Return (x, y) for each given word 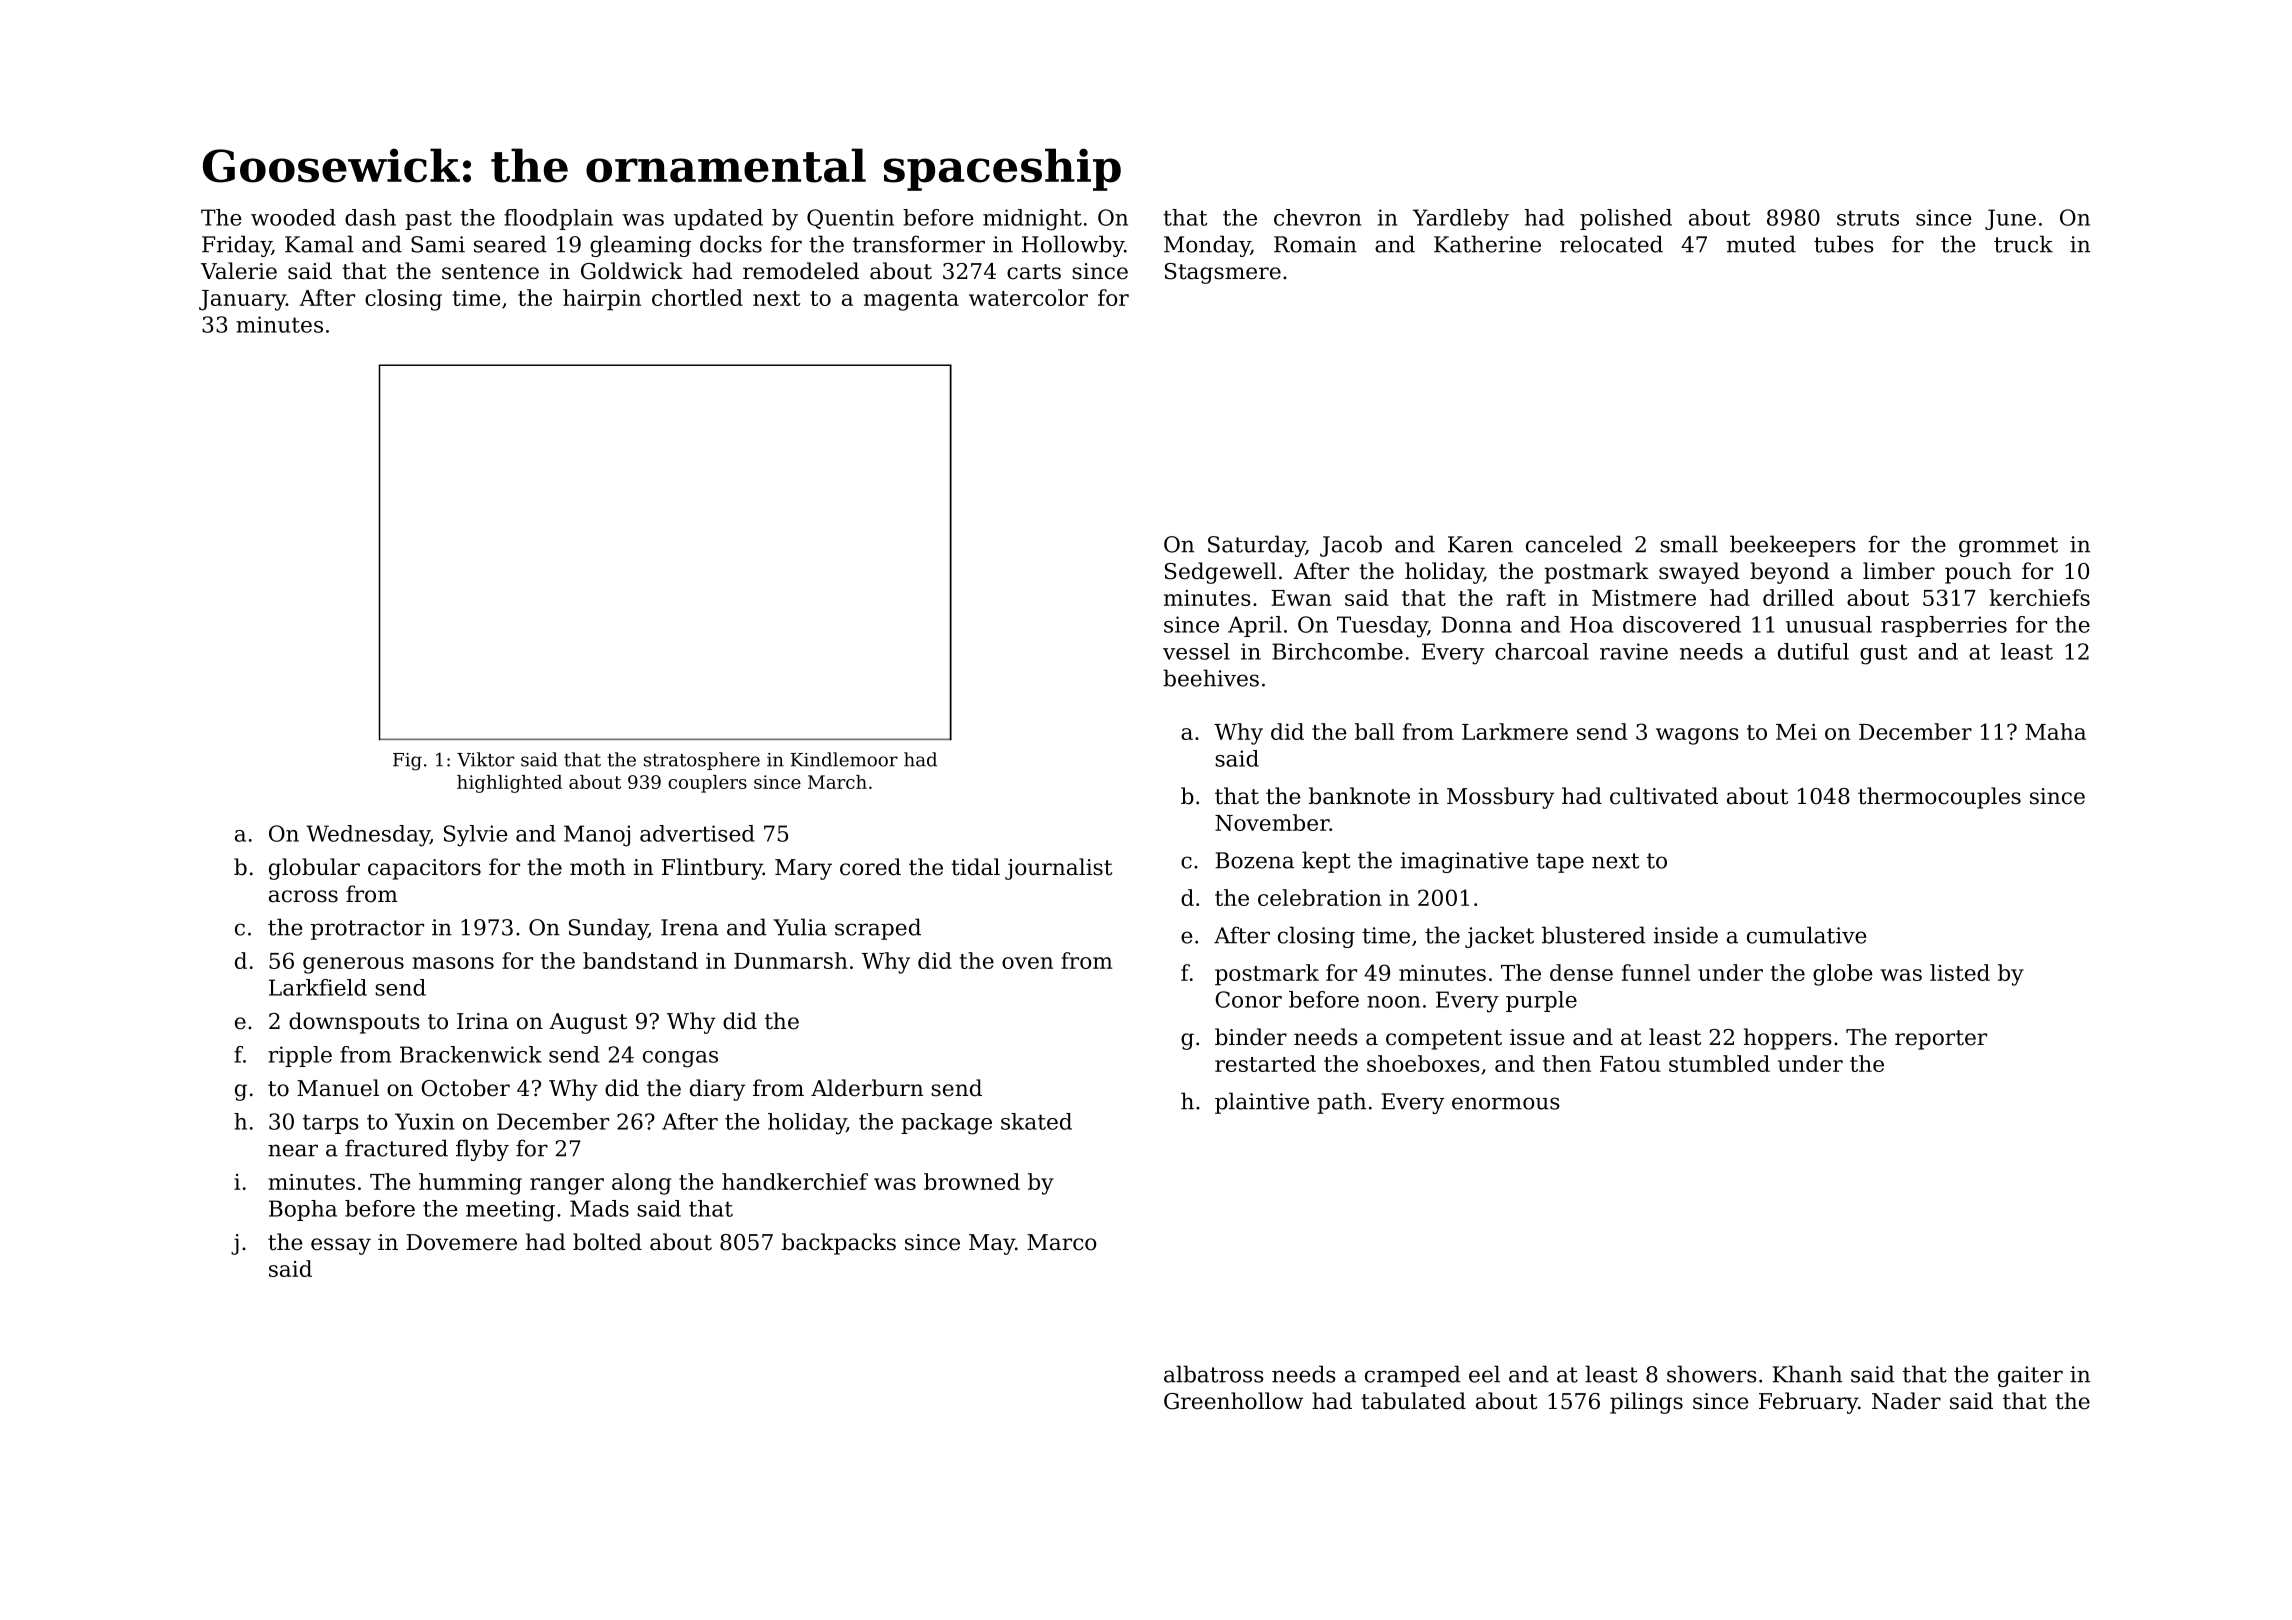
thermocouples (1939, 798)
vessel (1196, 651)
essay (341, 1246)
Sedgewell (1221, 573)
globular (314, 869)
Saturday (1257, 546)
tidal (975, 867)
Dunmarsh (791, 960)
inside (1686, 935)
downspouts (354, 1023)
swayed (1699, 573)
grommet (2008, 547)
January (242, 300)
